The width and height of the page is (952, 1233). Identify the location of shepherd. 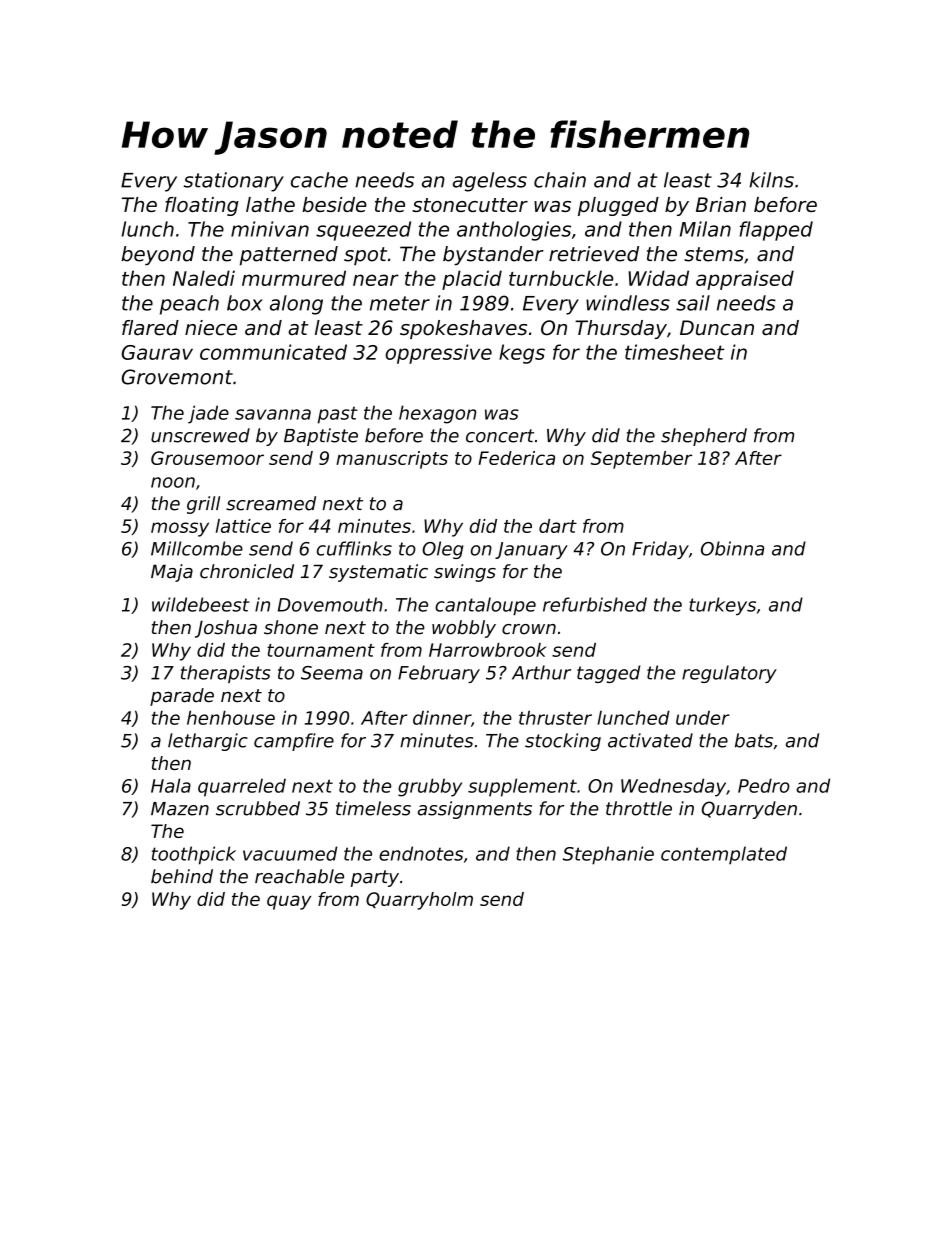
(704, 437).
